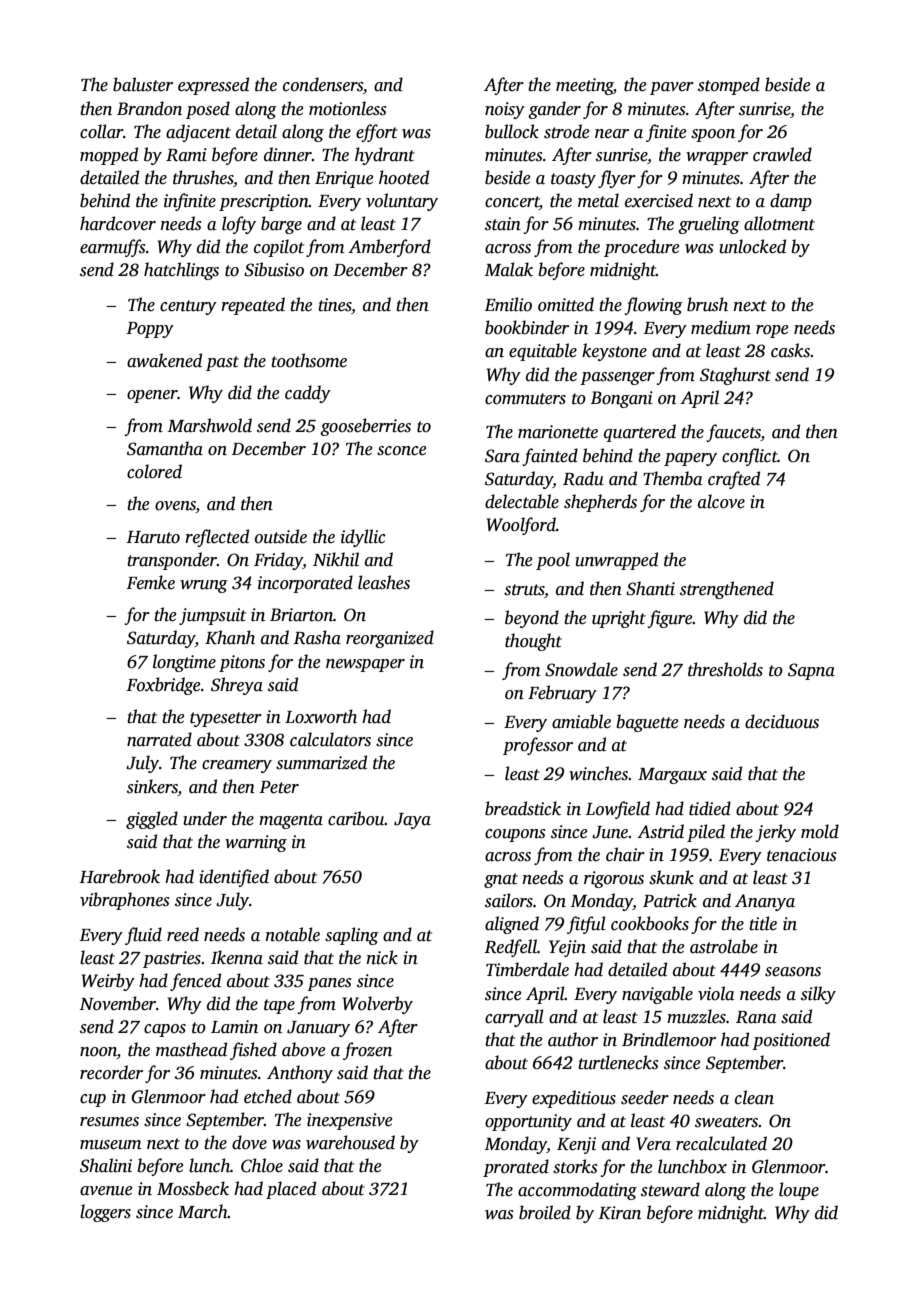  I want to click on Ananya, so click(765, 902).
